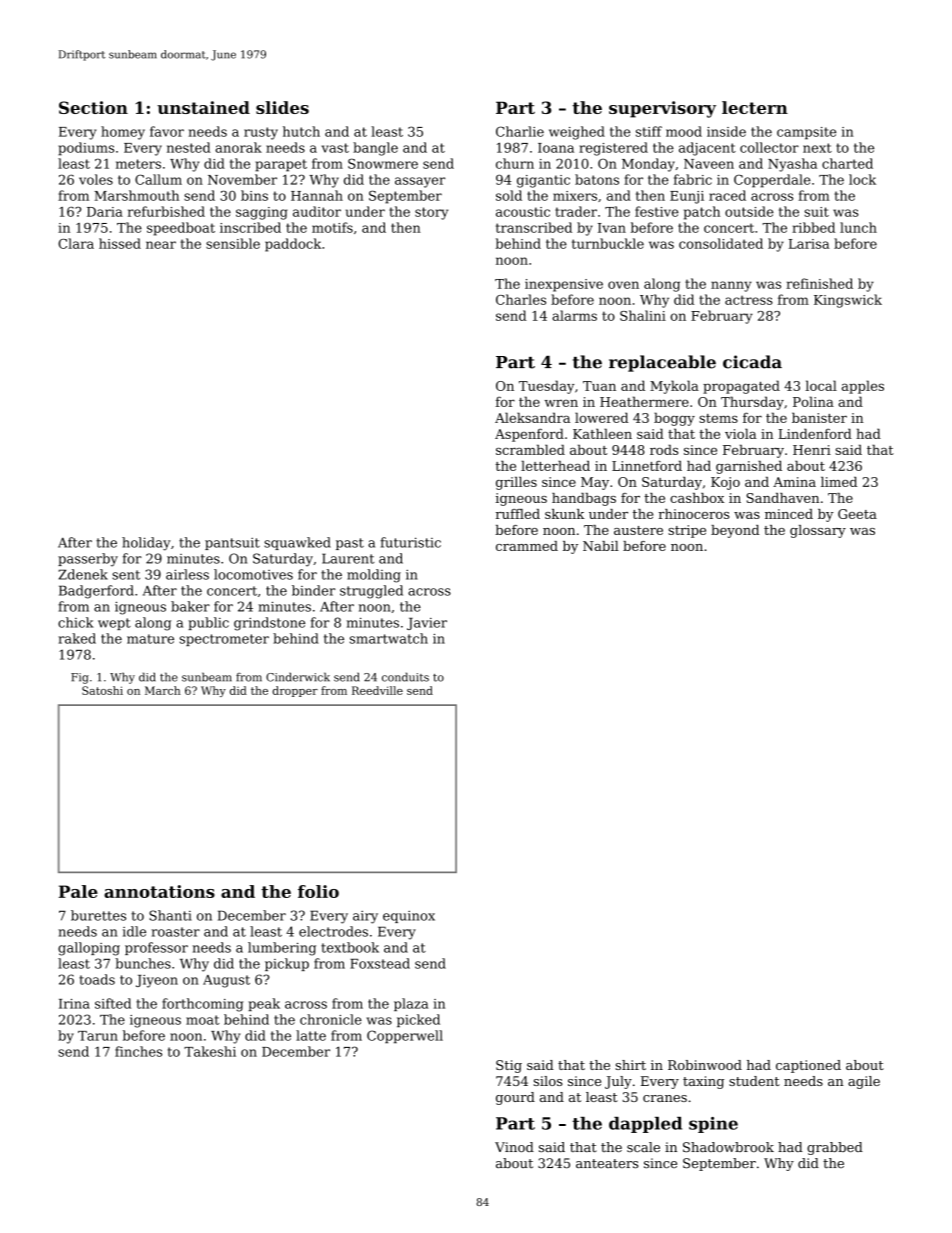 Image resolution: width=952 pixels, height=1233 pixels. I want to click on lectern, so click(755, 107).
